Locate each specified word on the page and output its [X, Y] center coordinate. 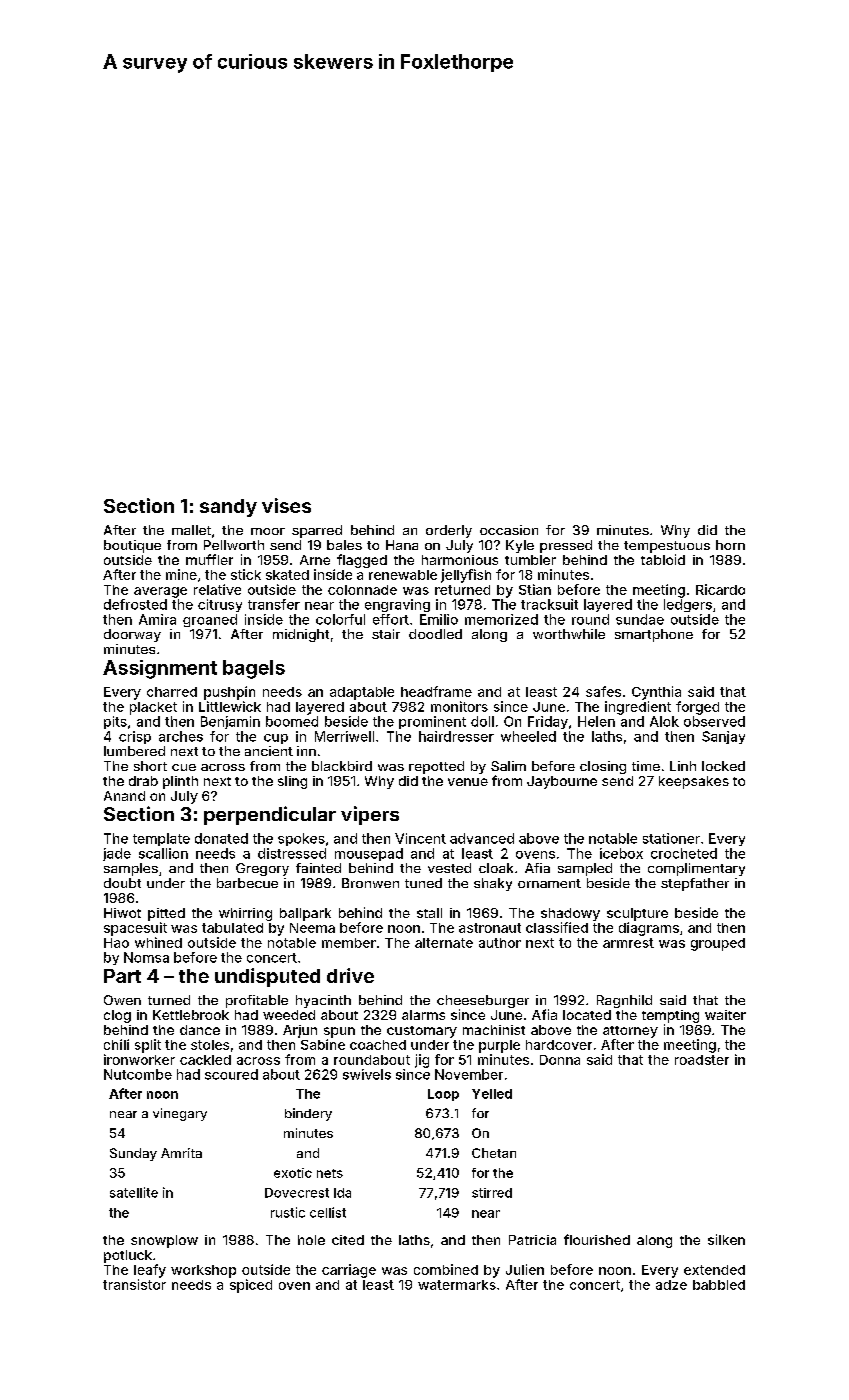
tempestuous [667, 547]
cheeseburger [483, 1001]
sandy [228, 508]
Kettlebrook [191, 1015]
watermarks [457, 1285]
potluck [128, 1256]
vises [286, 505]
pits [115, 722]
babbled [719, 1285]
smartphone [654, 635]
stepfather [695, 884]
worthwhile [569, 634]
